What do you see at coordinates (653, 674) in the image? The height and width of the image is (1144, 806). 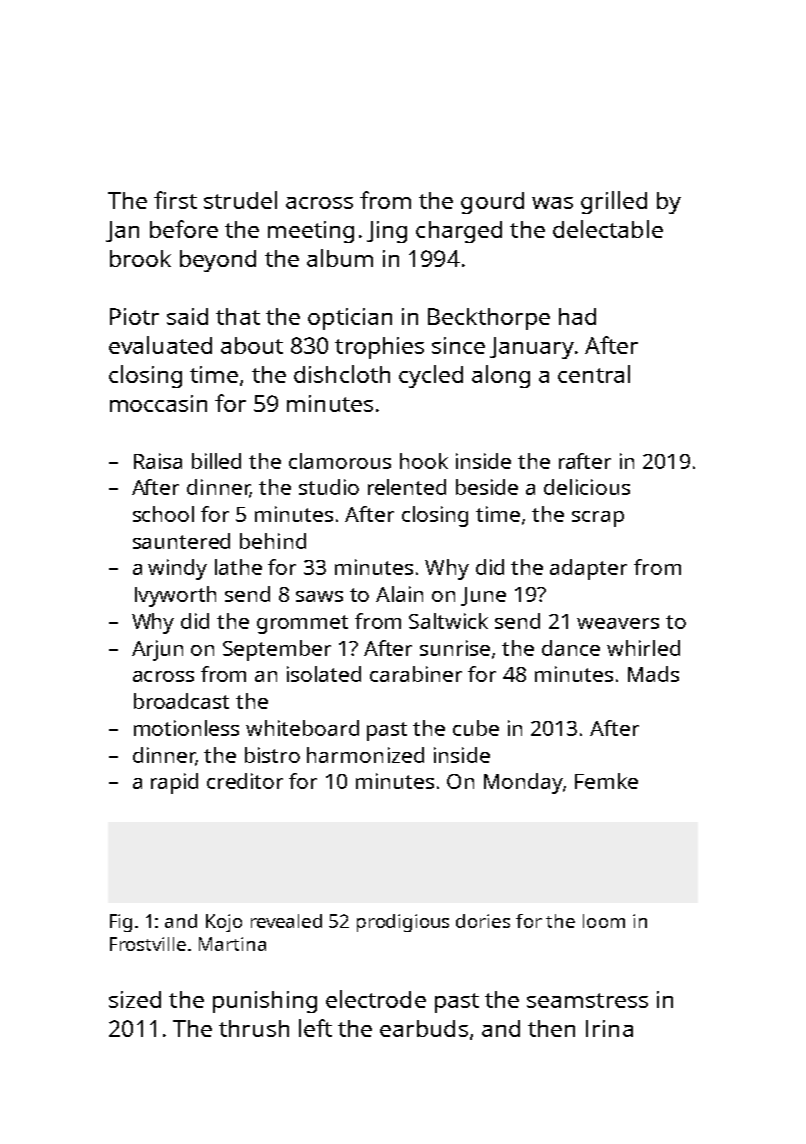 I see `Mads` at bounding box center [653, 674].
